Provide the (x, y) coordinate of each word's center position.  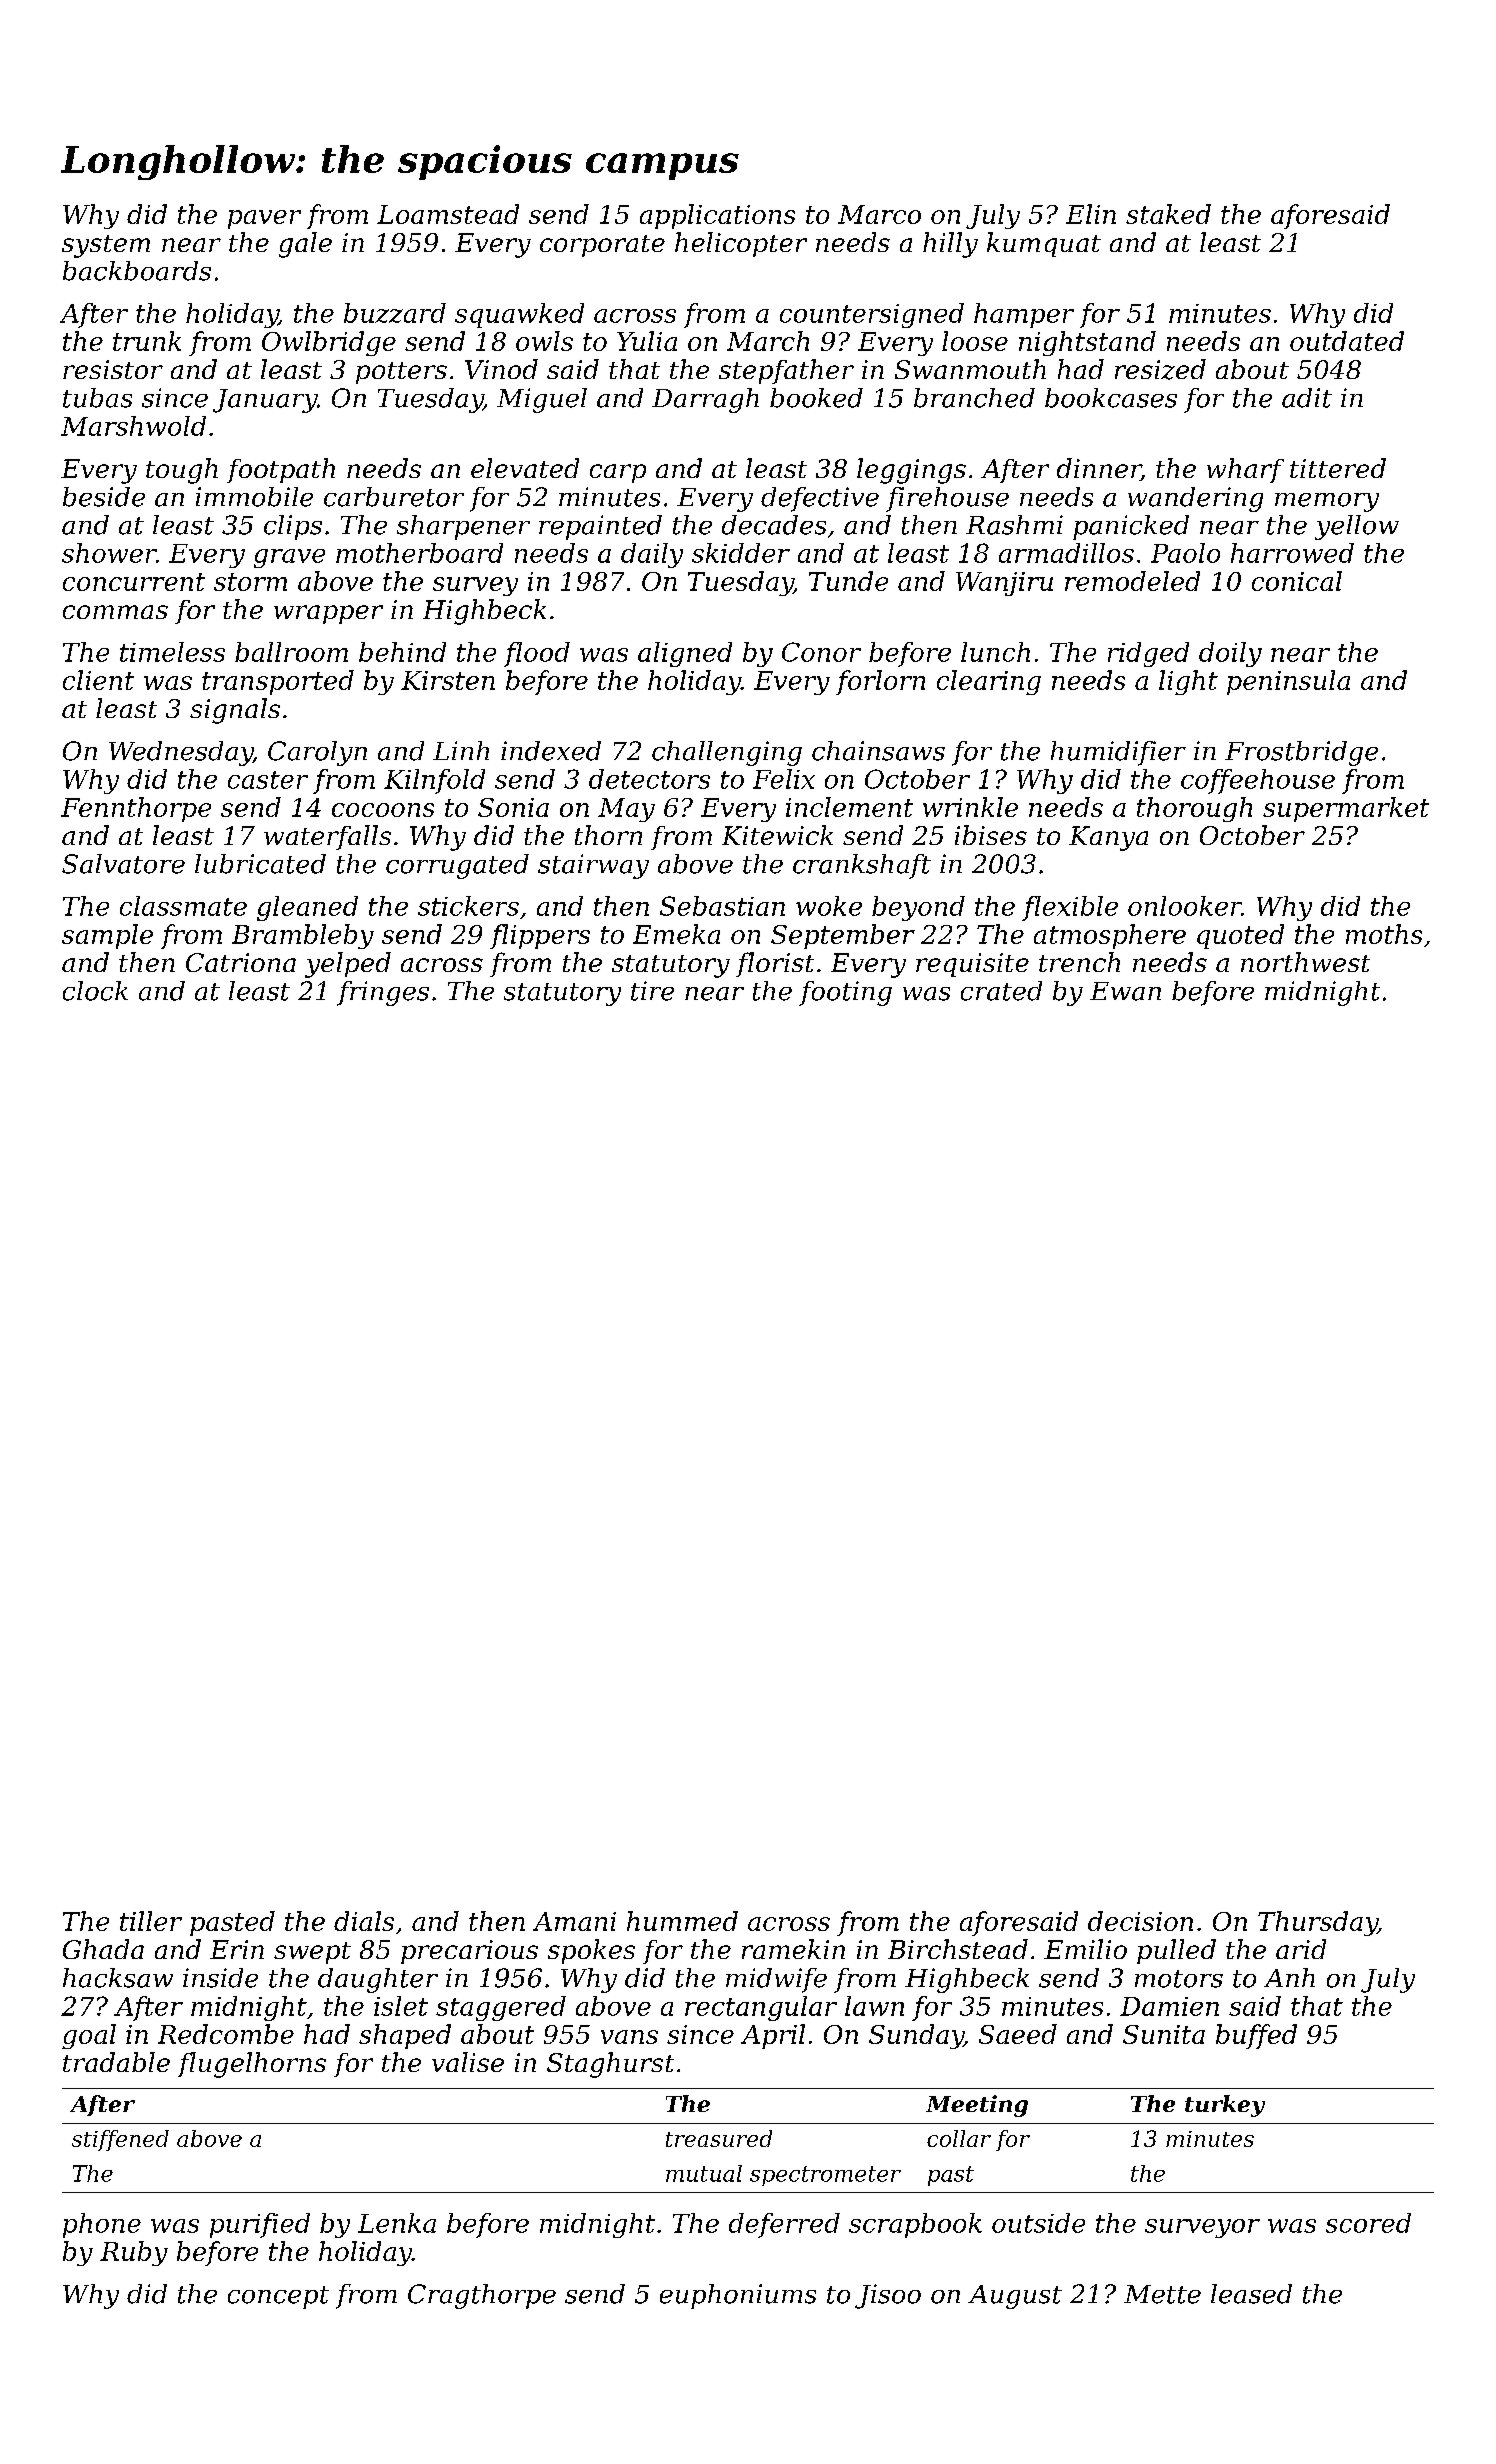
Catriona (241, 962)
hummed (682, 1921)
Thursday (1318, 1923)
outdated (1347, 341)
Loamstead (448, 214)
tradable (116, 2062)
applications (717, 216)
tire (652, 991)
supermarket (1346, 809)
